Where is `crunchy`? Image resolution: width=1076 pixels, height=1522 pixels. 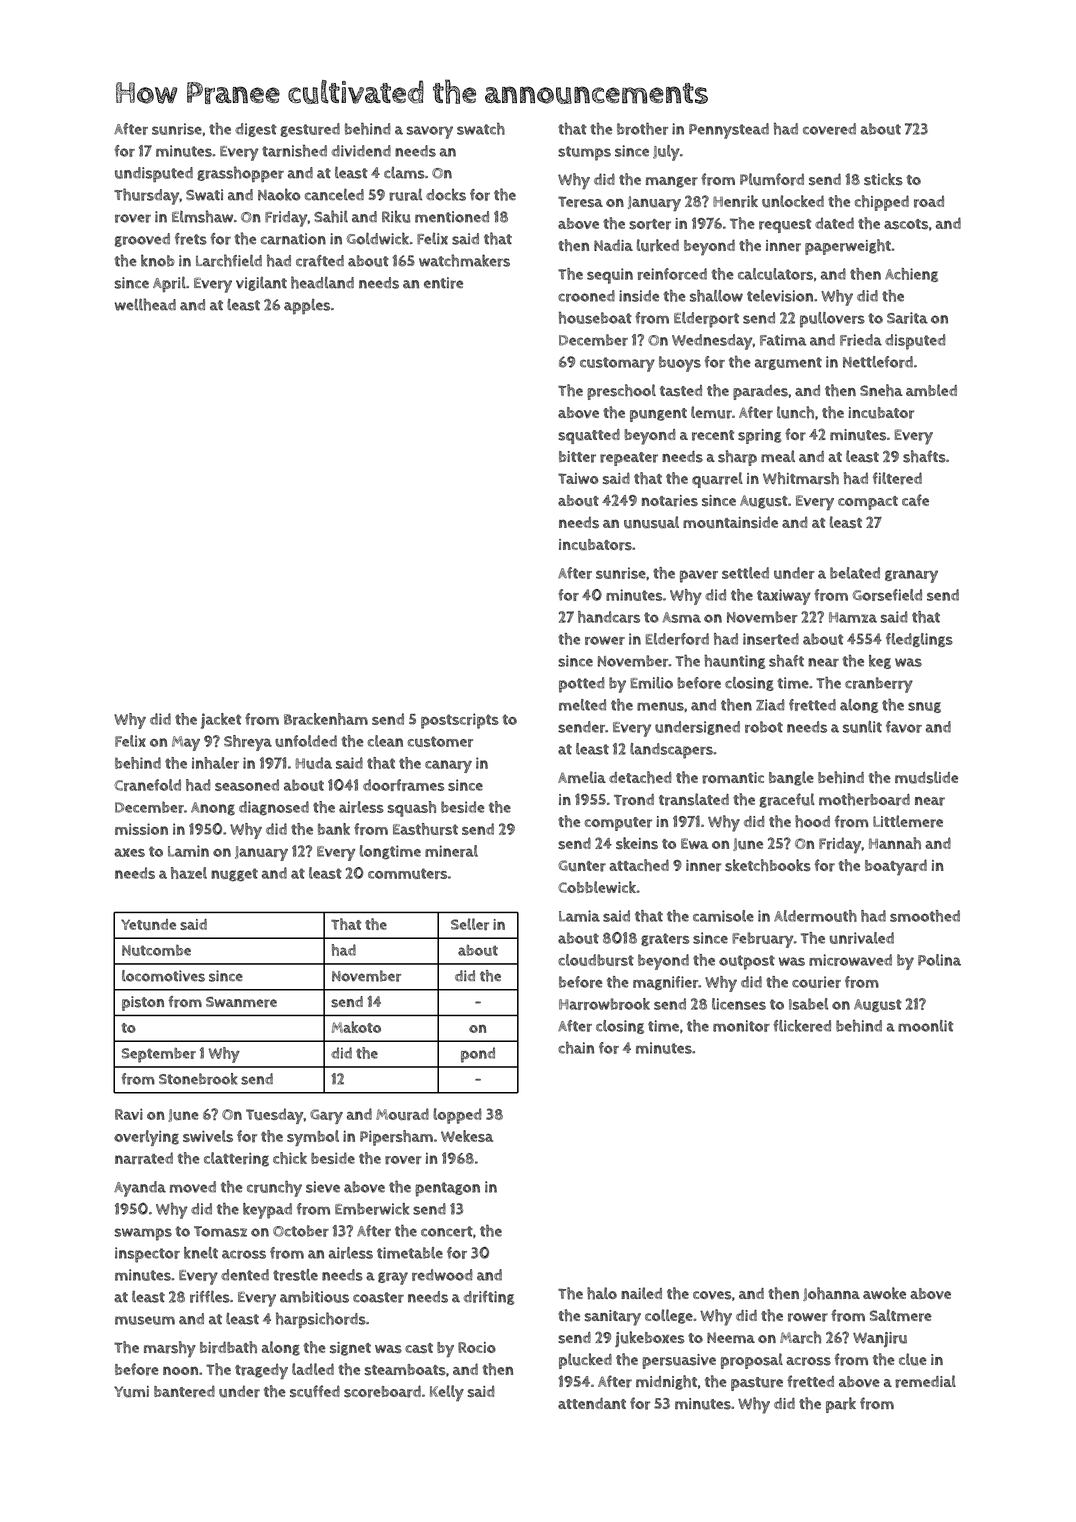 crunchy is located at coordinates (274, 1188).
